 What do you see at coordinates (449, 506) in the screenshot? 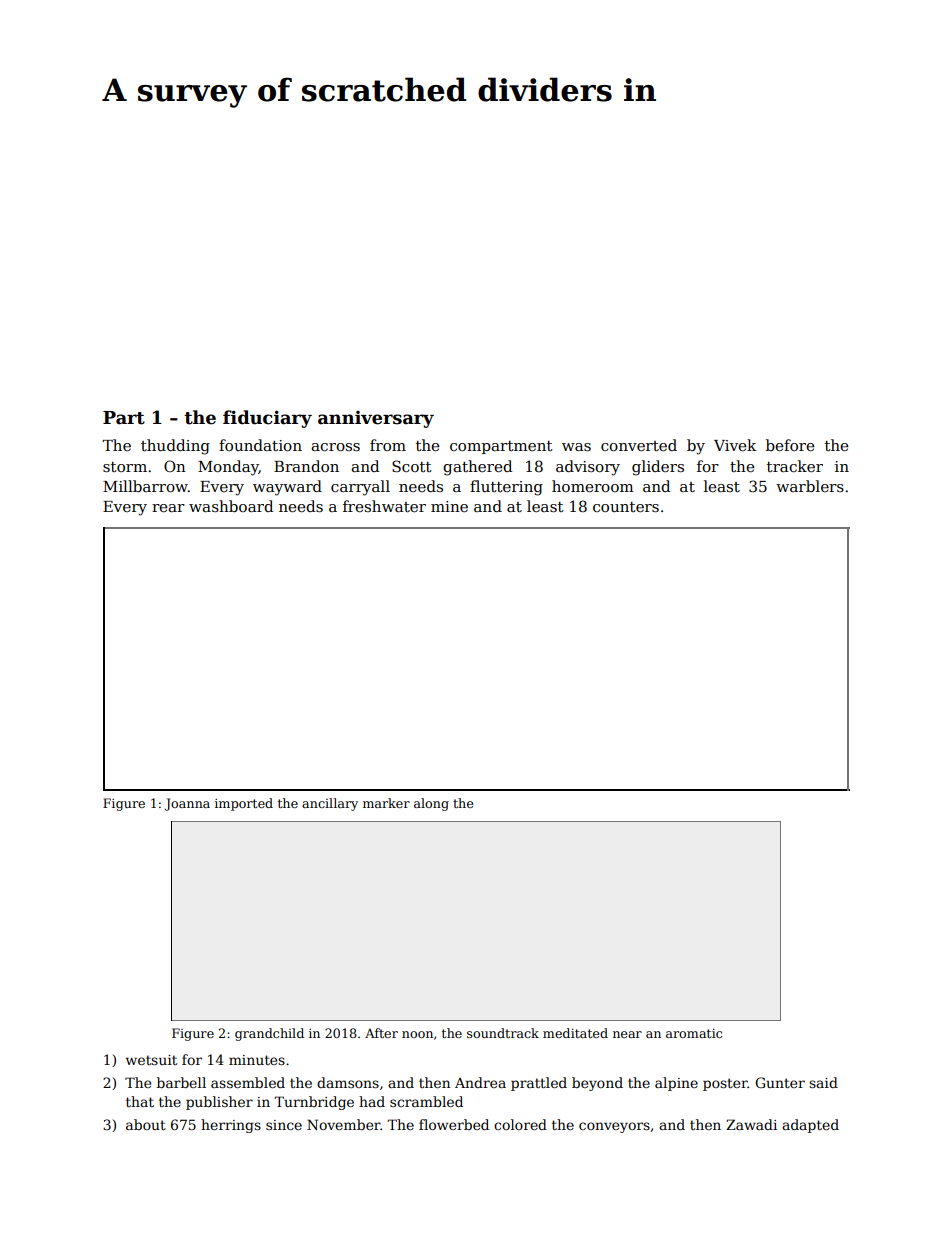
I see `mine` at bounding box center [449, 506].
